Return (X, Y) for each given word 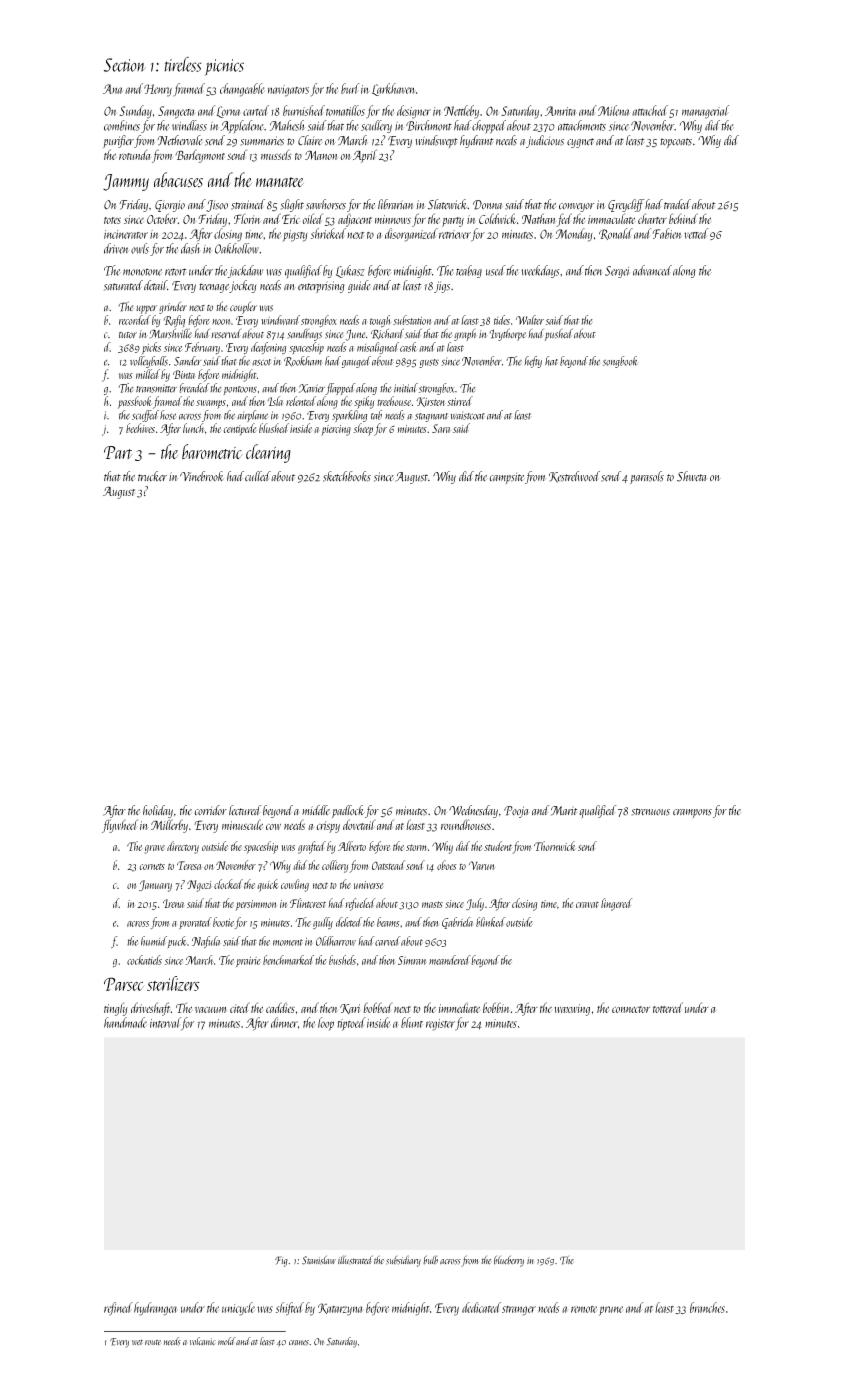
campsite (507, 478)
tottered (668, 1007)
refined (118, 1309)
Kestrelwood (574, 477)
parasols (647, 477)
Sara (441, 428)
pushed (559, 334)
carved (388, 941)
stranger (519, 1311)
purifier (118, 141)
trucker (152, 476)
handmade (125, 1022)
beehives (140, 428)
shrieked (328, 233)
